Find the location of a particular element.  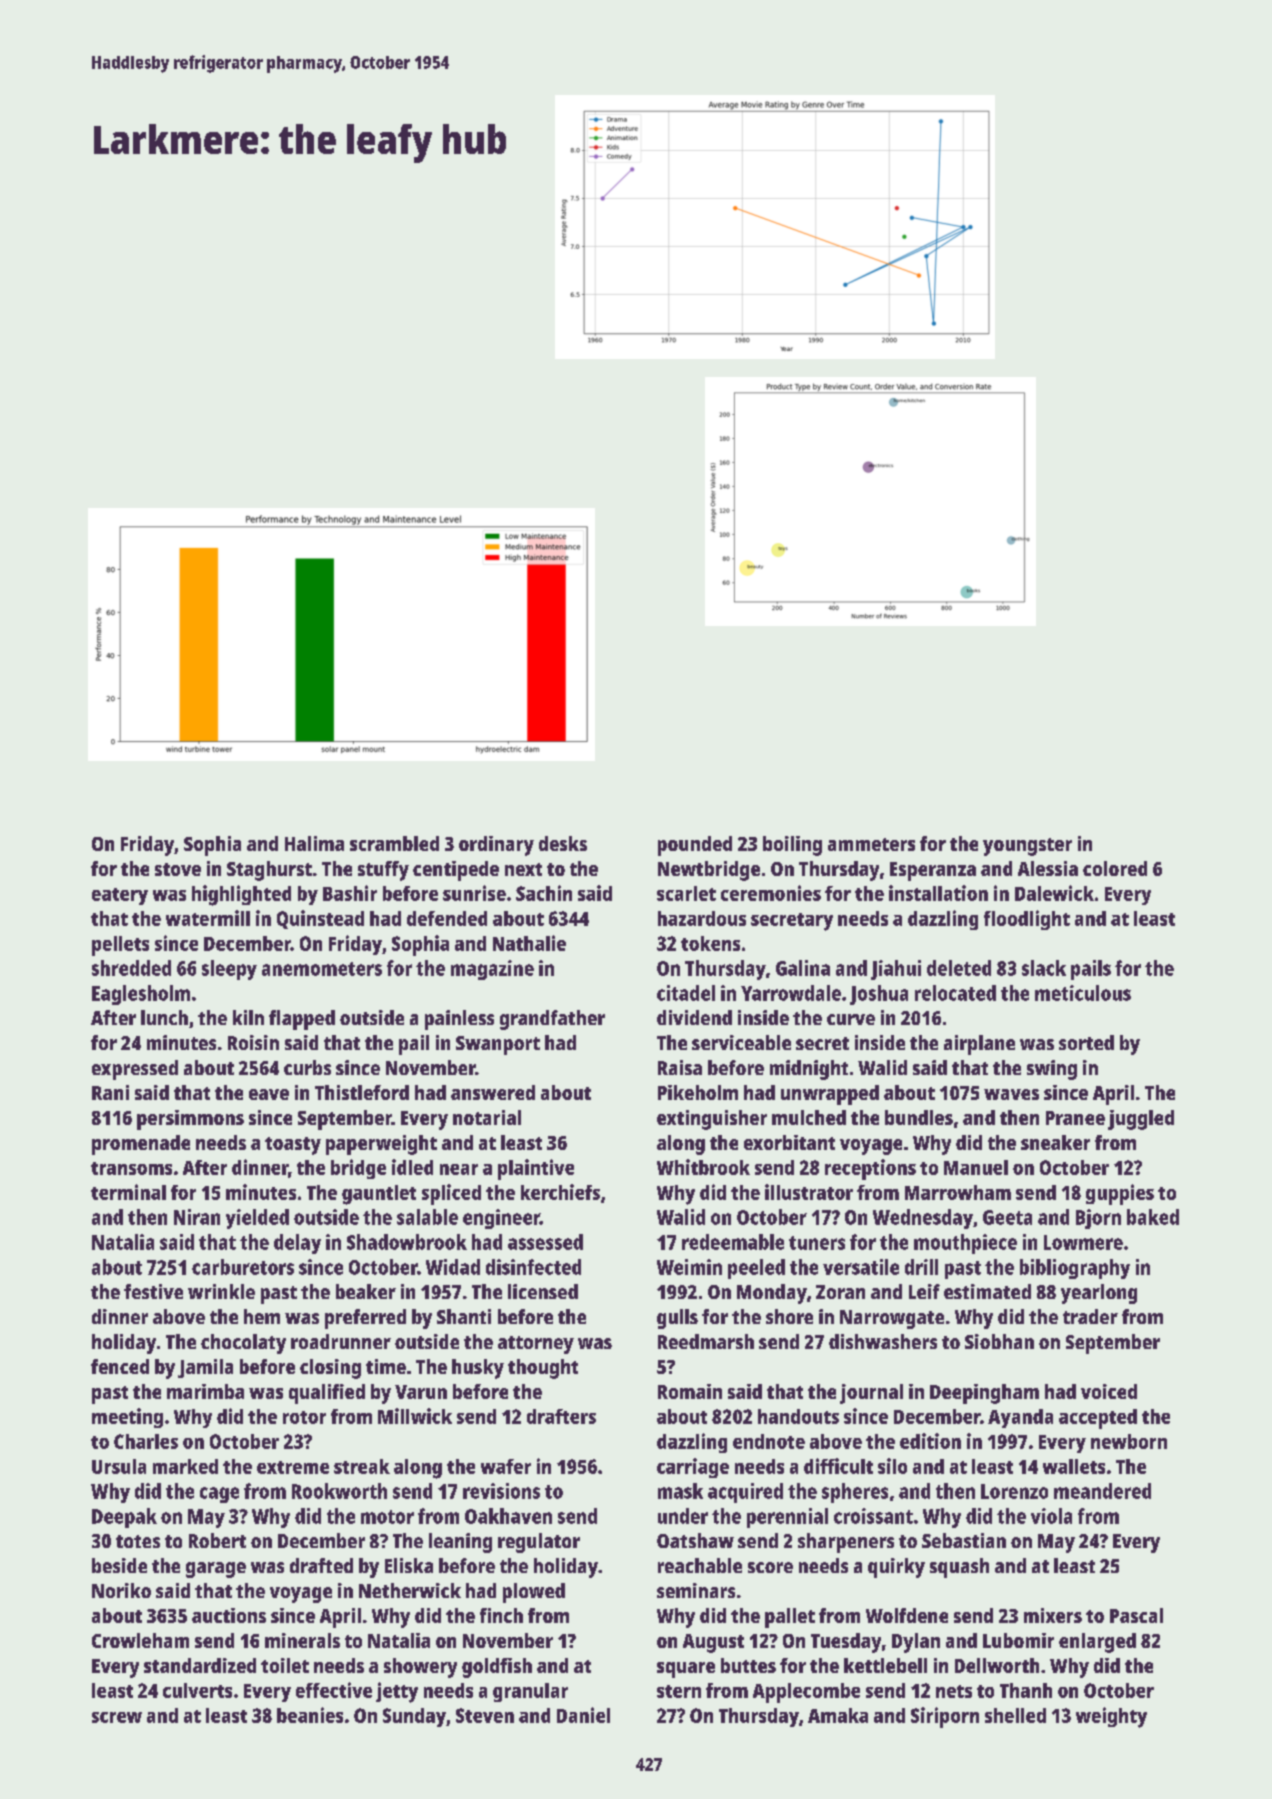

Pascal is located at coordinates (1136, 1615).
